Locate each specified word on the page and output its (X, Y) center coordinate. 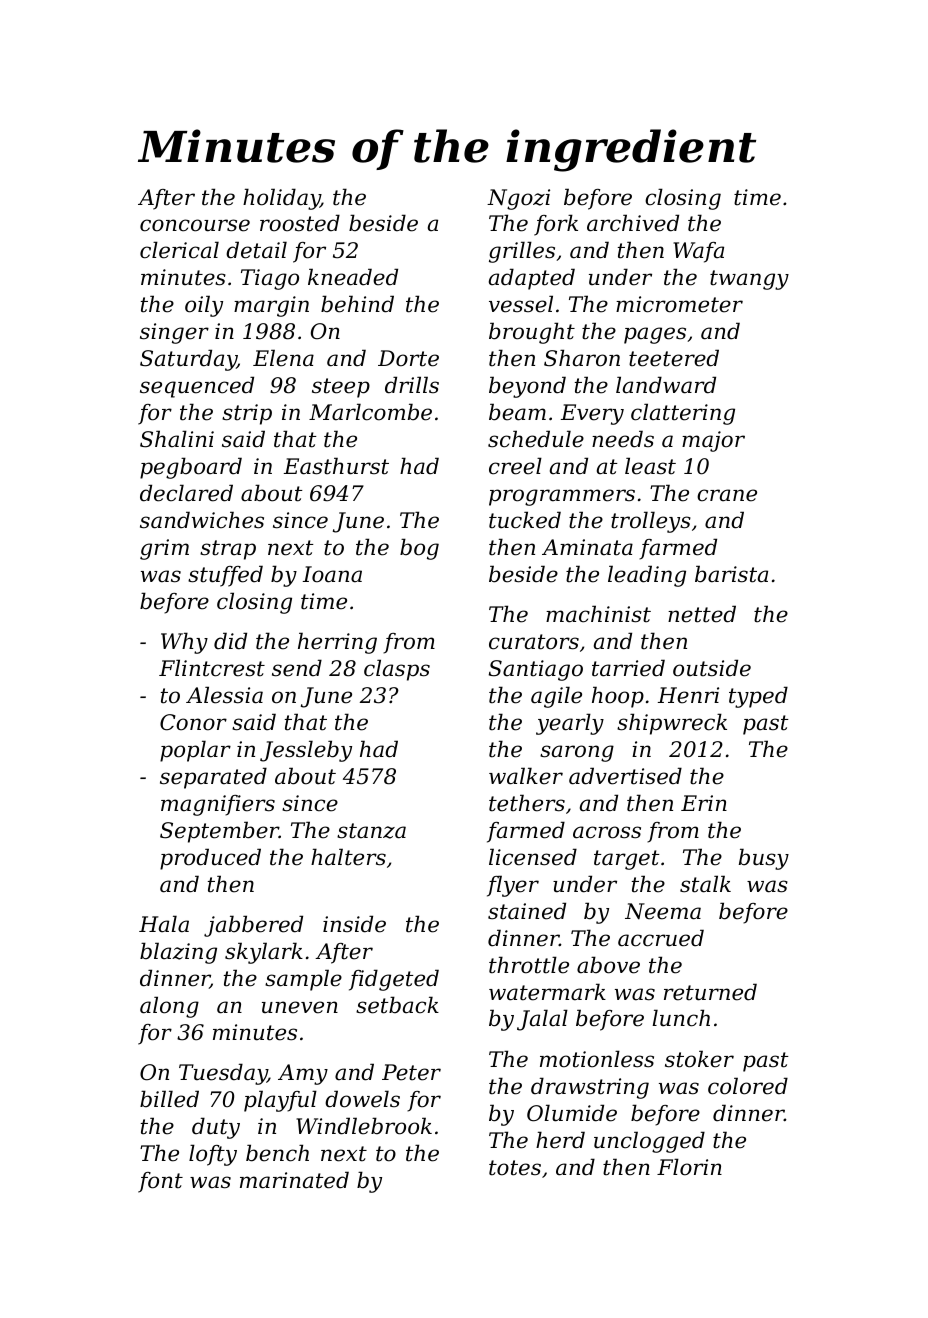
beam (517, 412)
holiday (281, 199)
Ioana (332, 574)
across (607, 832)
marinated (294, 1180)
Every (592, 414)
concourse (195, 225)
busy (764, 859)
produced (210, 859)
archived (633, 223)
